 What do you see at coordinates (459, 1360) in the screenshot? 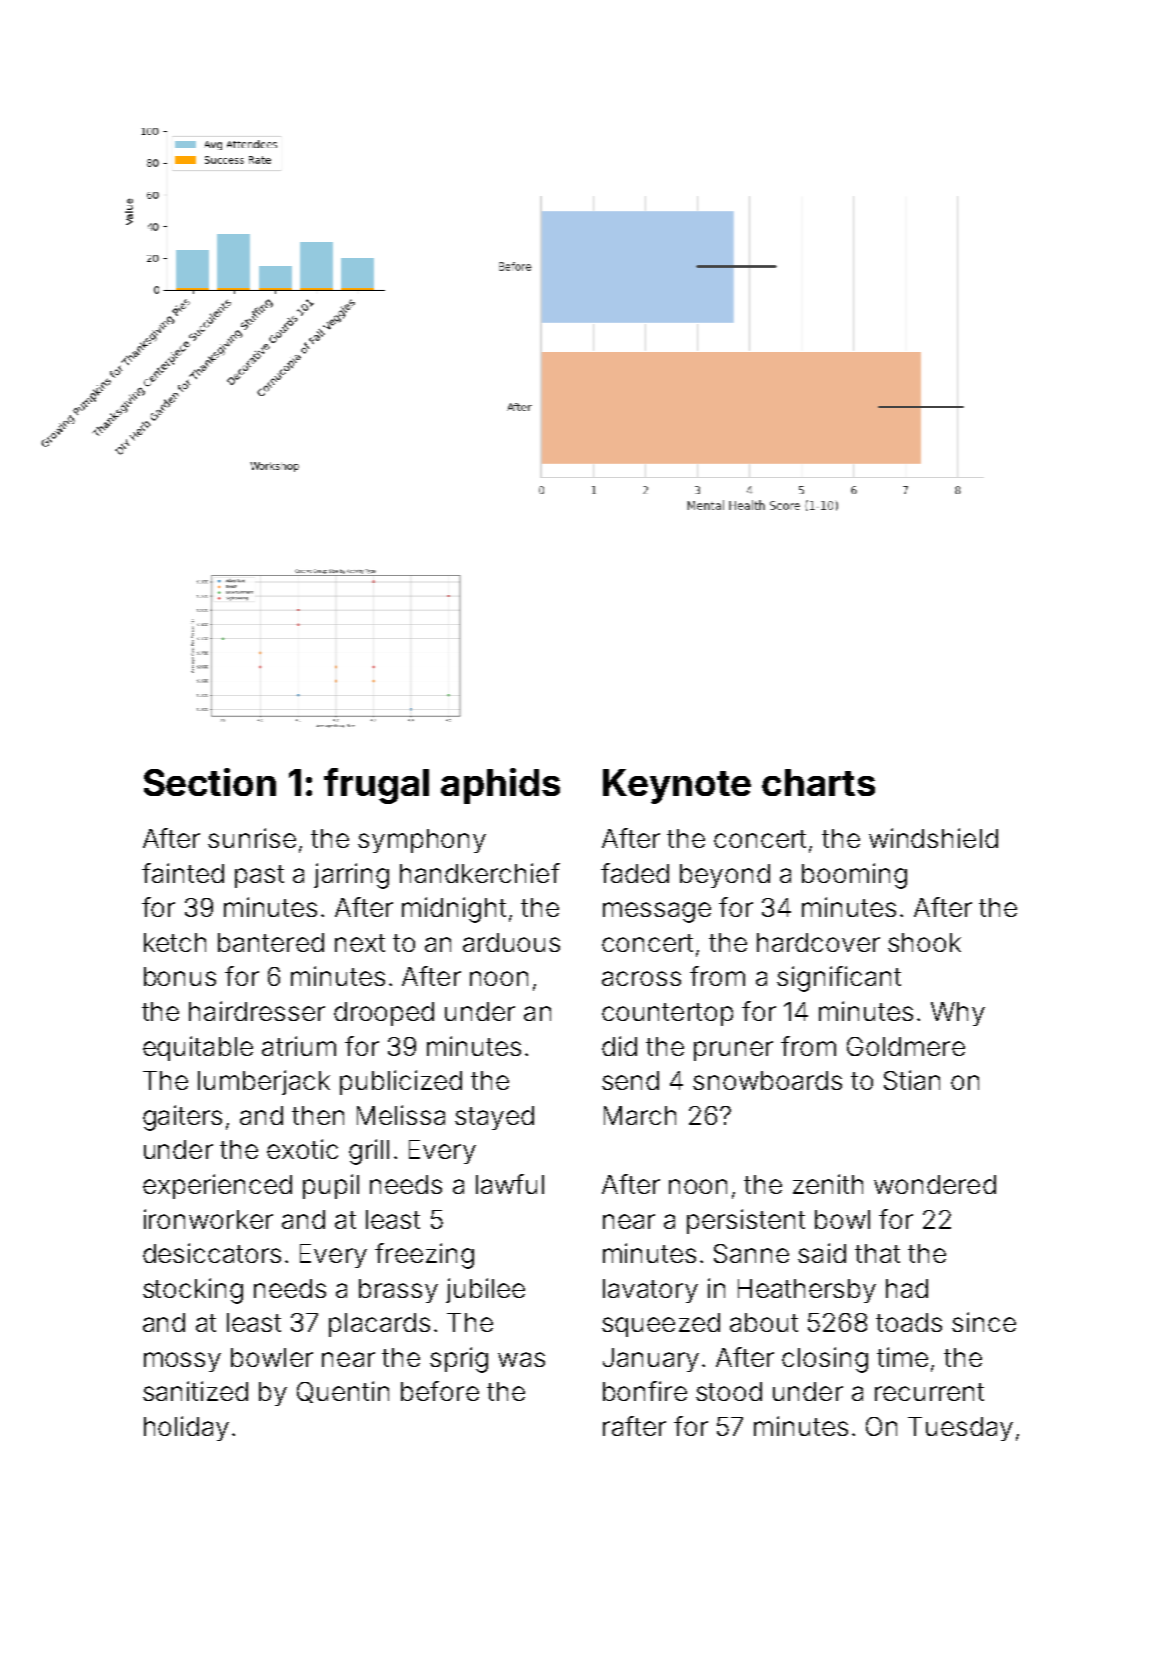
I see `sprig` at bounding box center [459, 1360].
